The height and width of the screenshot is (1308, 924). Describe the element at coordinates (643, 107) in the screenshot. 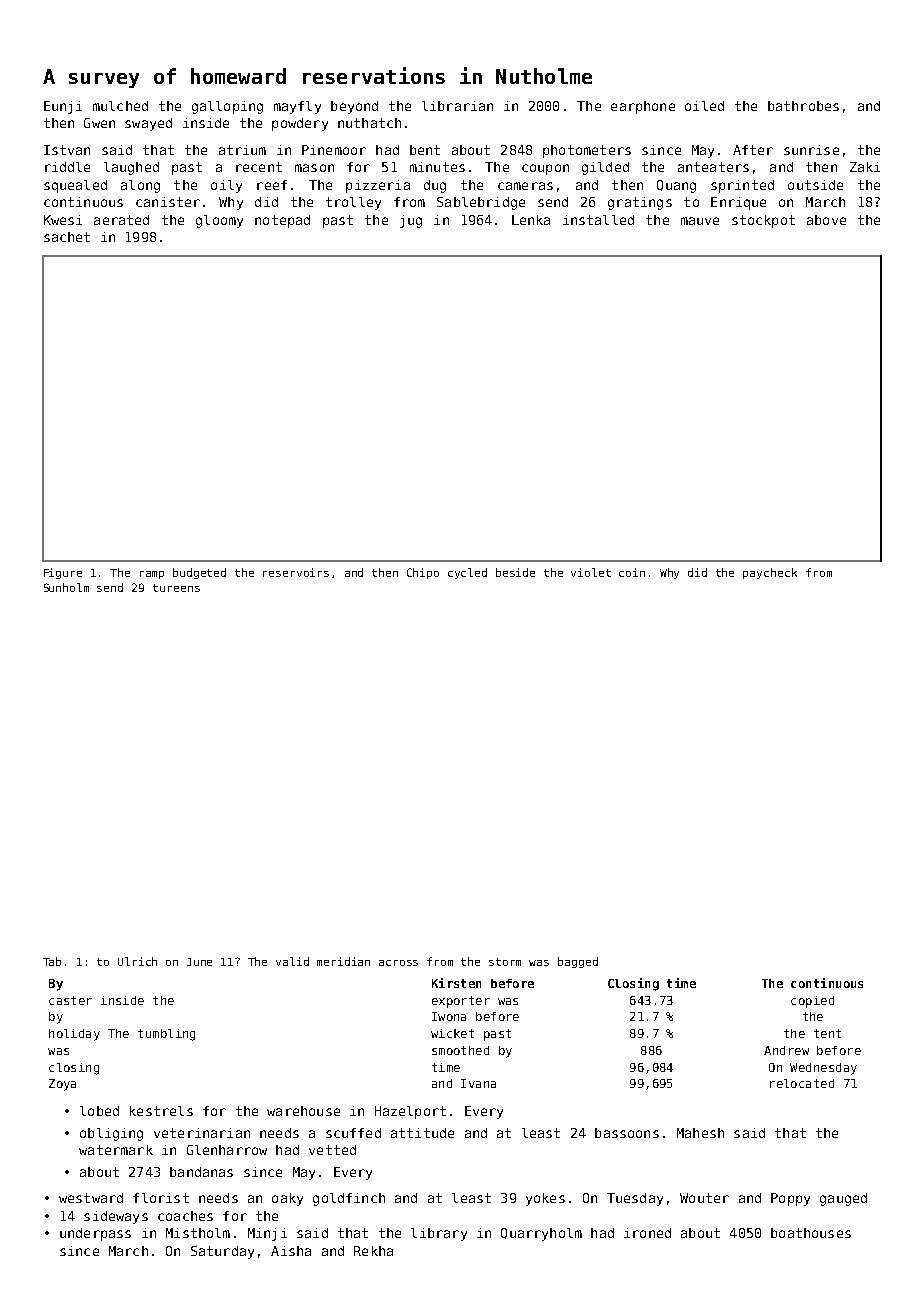

I see `earphone` at that location.
